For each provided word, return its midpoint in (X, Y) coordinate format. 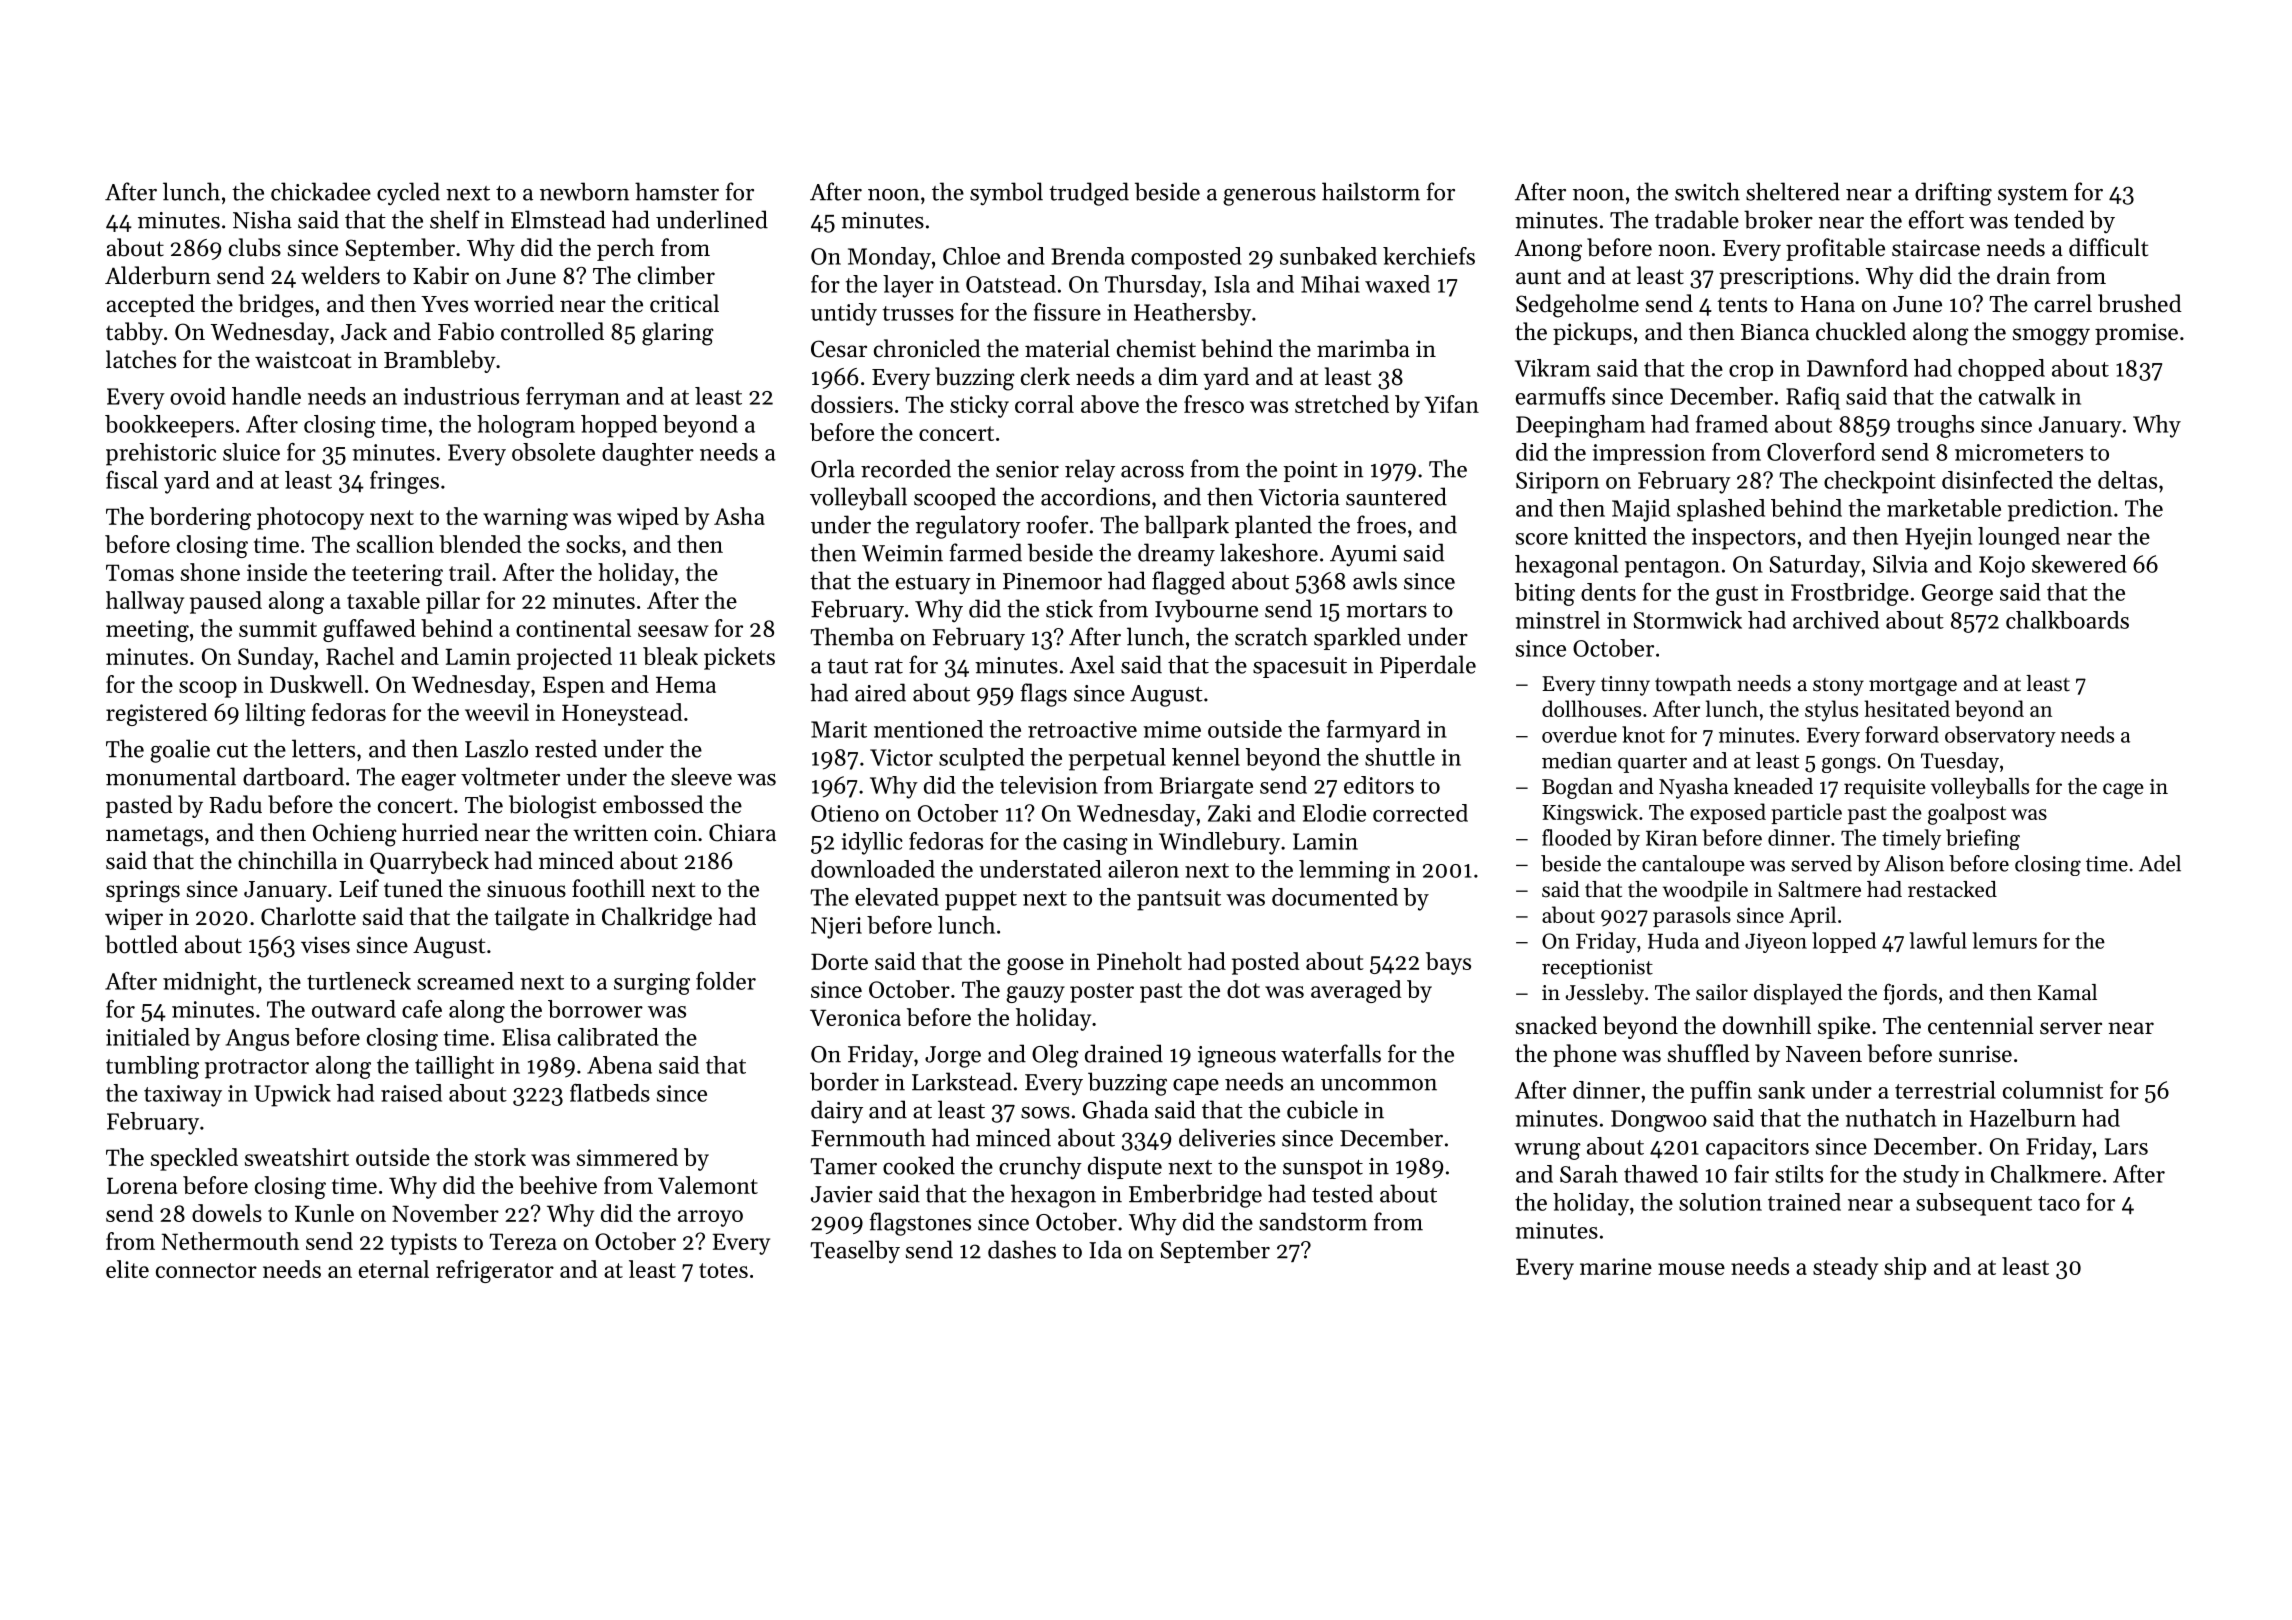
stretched (1342, 404)
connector (206, 1270)
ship (1905, 1268)
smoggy (2051, 337)
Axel (1092, 664)
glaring (678, 334)
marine (1616, 1266)
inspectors (1744, 539)
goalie (180, 751)
